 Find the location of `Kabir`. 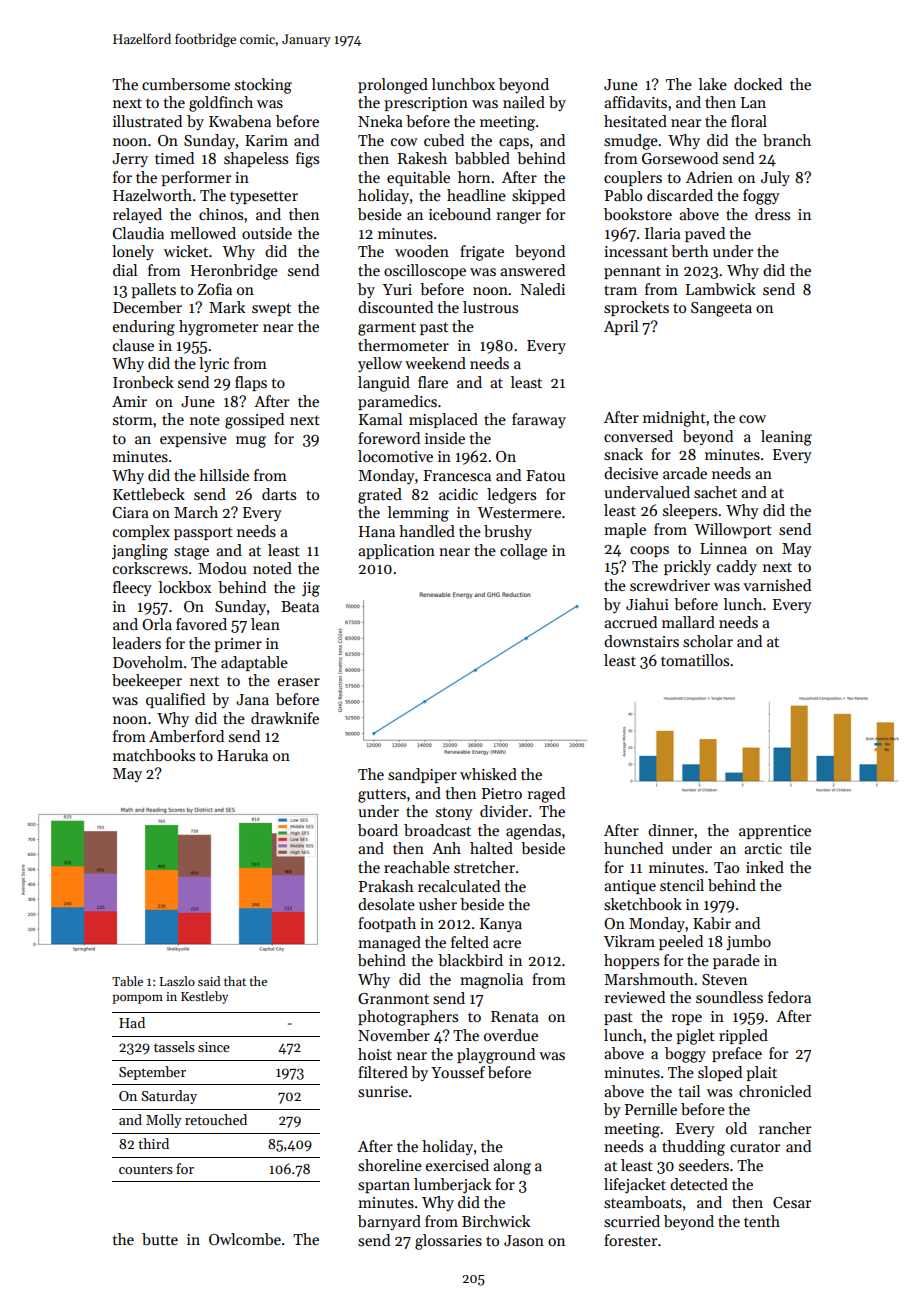

Kabir is located at coordinates (712, 923).
